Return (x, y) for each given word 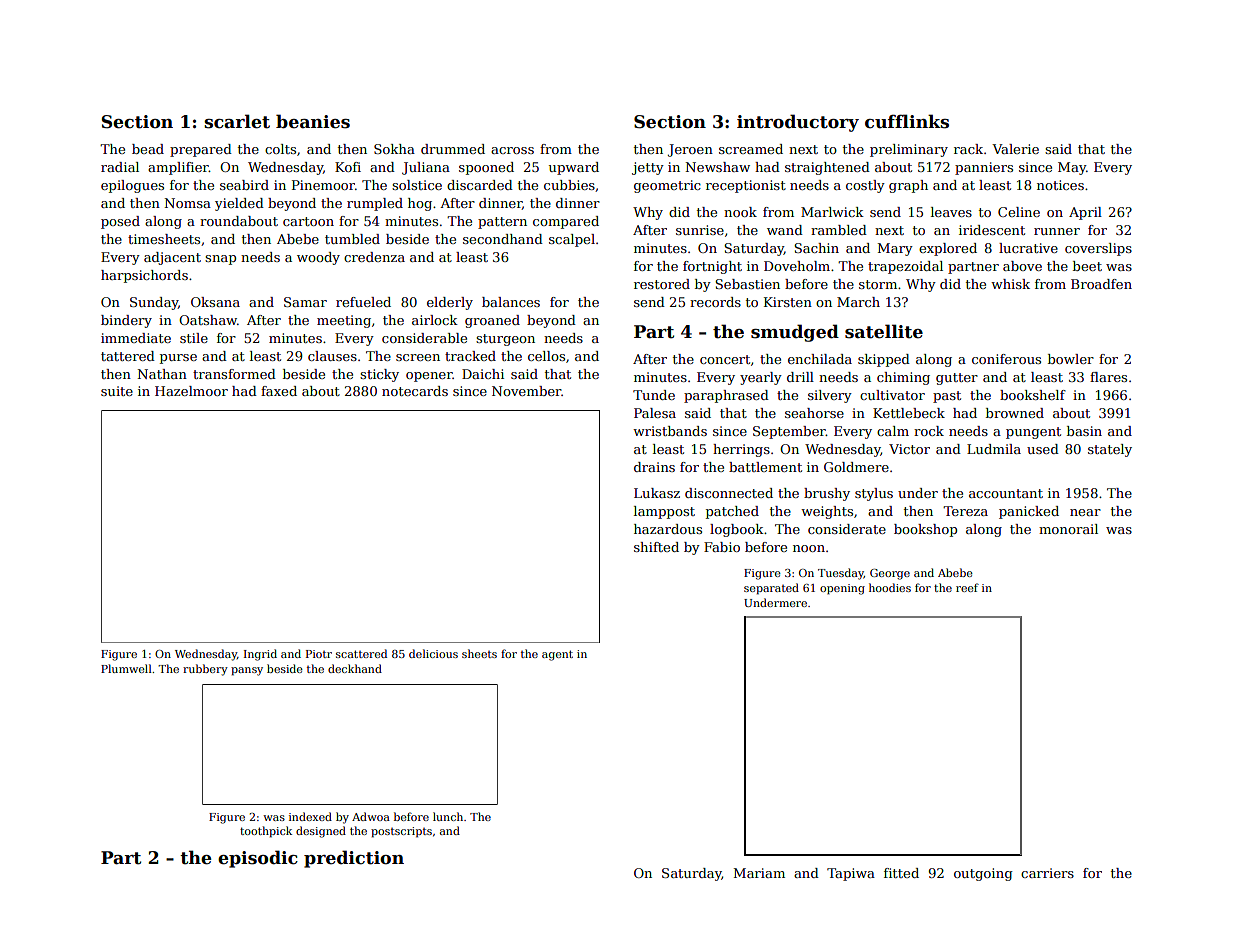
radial (120, 167)
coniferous (1006, 359)
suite (117, 391)
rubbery (205, 670)
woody (318, 258)
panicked (1029, 512)
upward (574, 168)
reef (967, 587)
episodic (258, 859)
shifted (656, 547)
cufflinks (907, 121)
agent (557, 655)
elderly (450, 303)
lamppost (664, 512)
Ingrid (260, 655)
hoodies (890, 587)
